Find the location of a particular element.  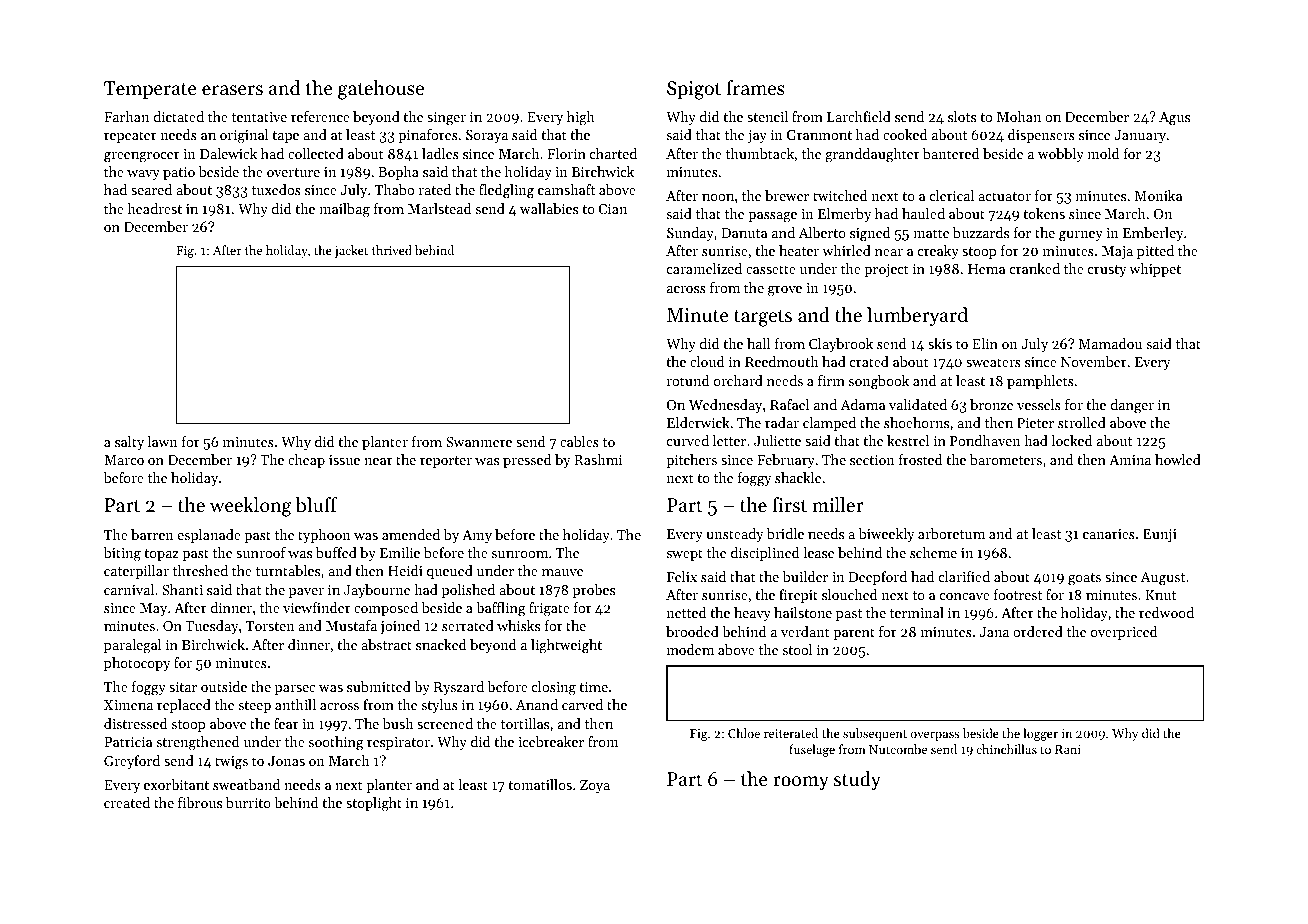

reference is located at coordinates (320, 116).
